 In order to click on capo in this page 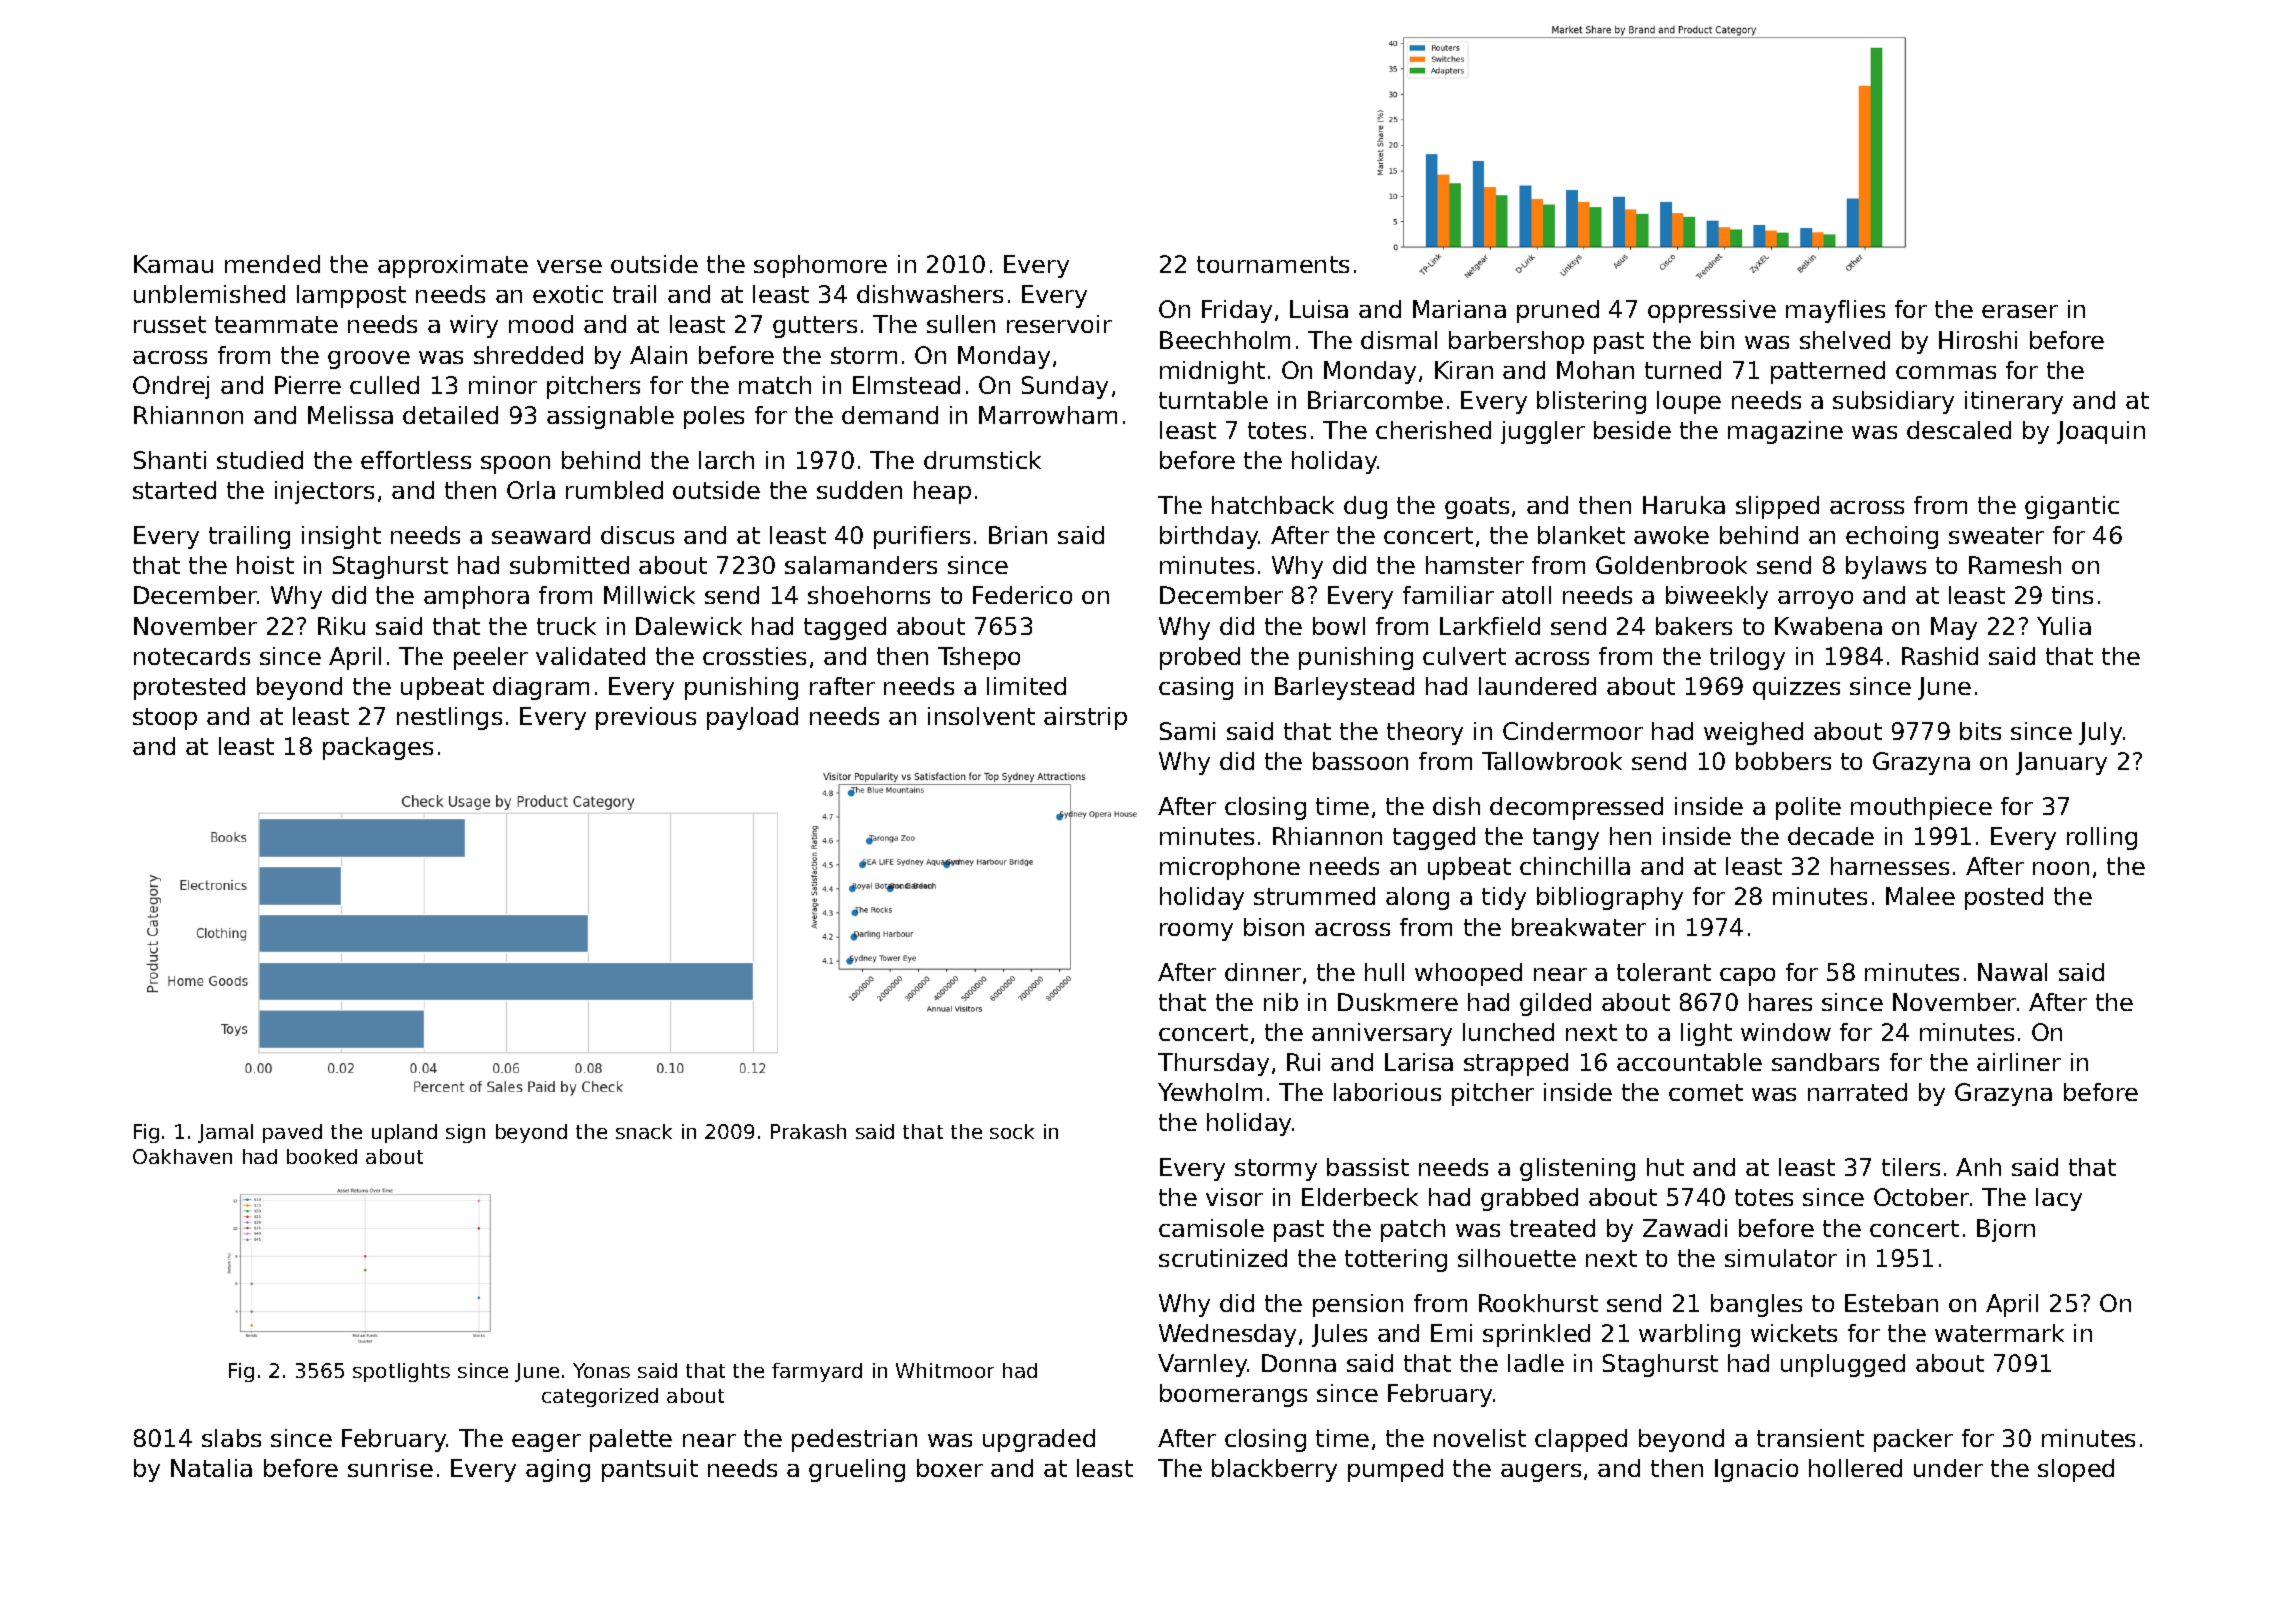, I will do `click(1747, 977)`.
